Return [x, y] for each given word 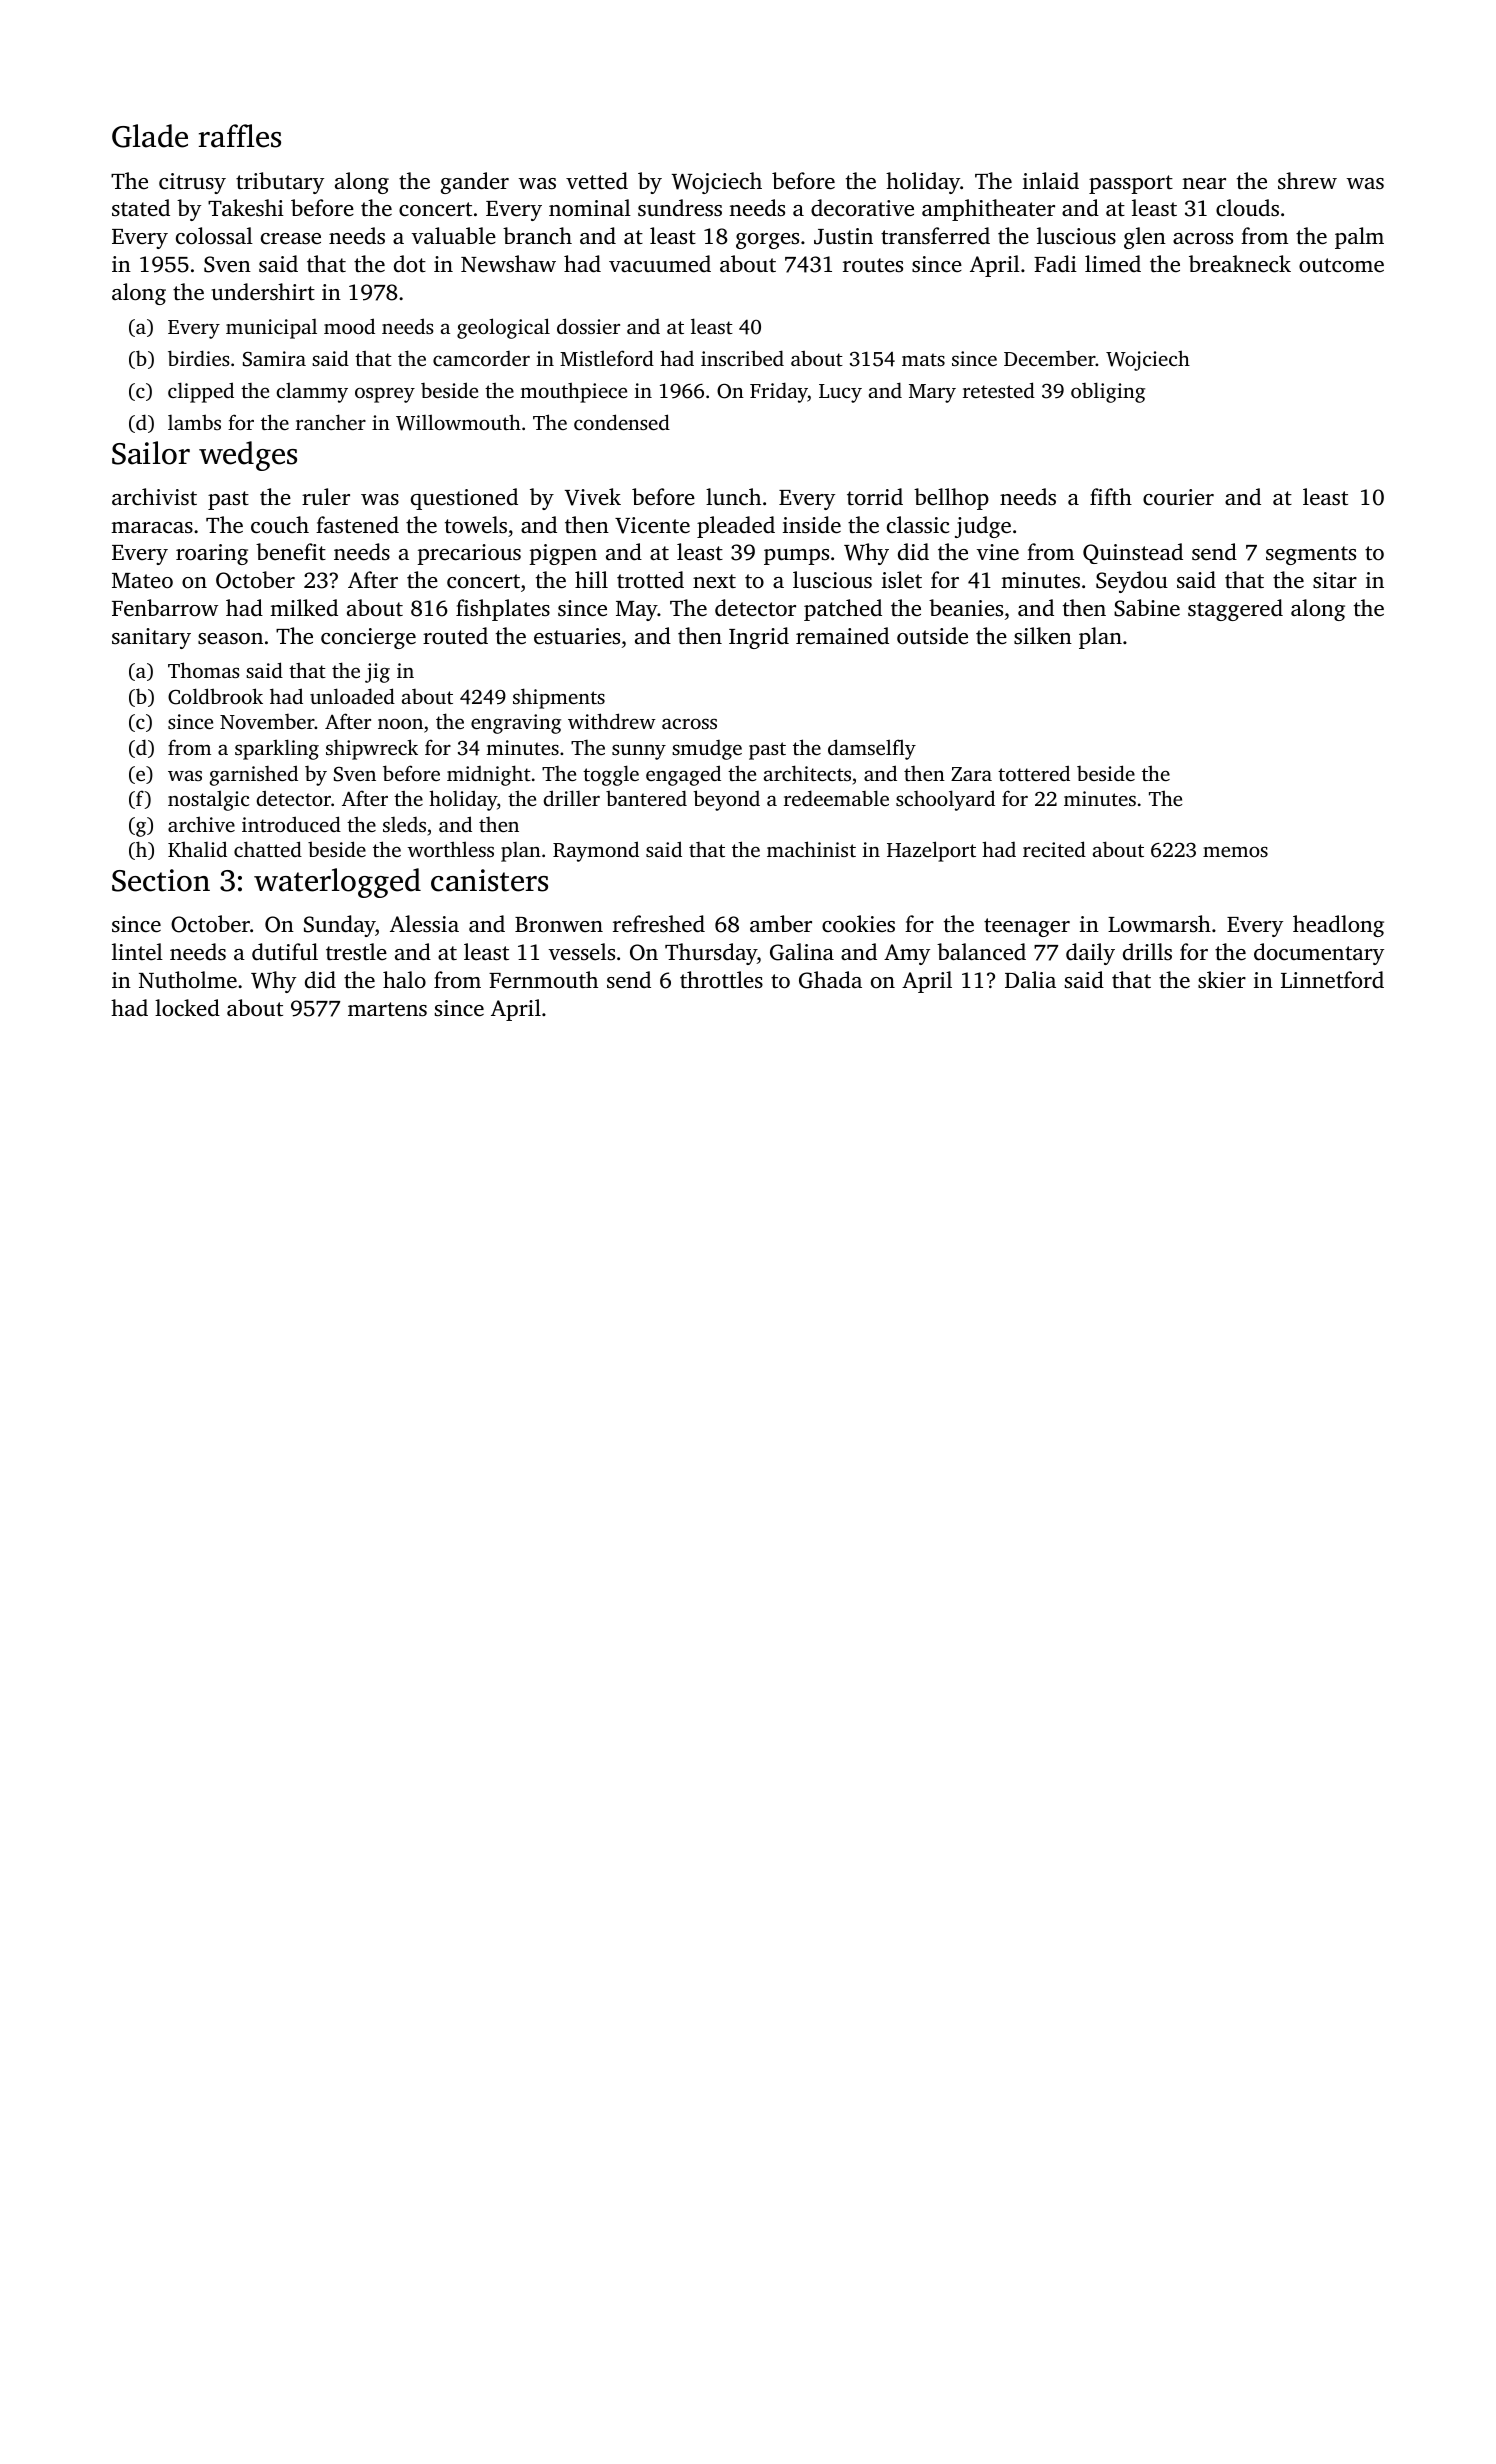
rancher [331, 422]
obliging [1108, 392]
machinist [811, 849]
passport [1131, 184]
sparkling [277, 749]
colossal [214, 236]
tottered [1034, 773]
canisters [489, 880]
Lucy [840, 393]
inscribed [742, 358]
